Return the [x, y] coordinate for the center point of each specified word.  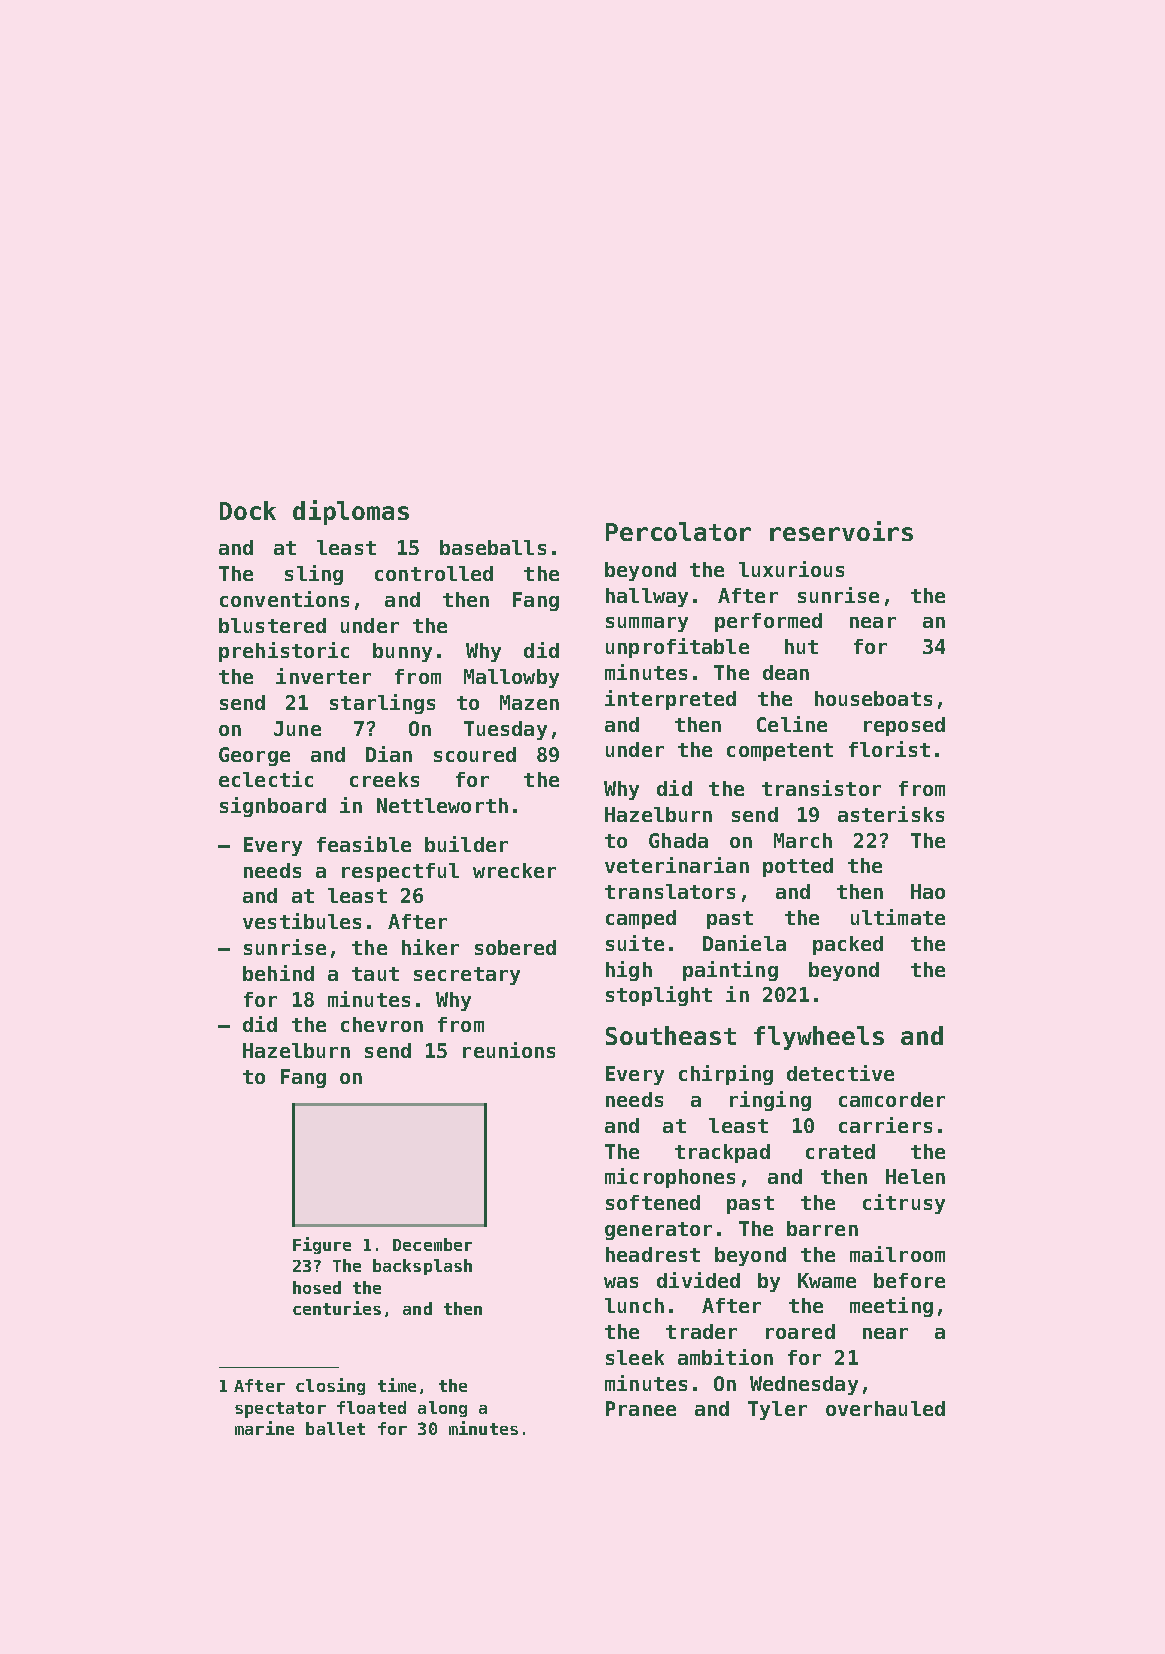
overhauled [885, 1408]
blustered [272, 625]
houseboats [873, 698]
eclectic [266, 779]
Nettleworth [442, 805]
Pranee [641, 1408]
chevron [382, 1024]
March [803, 840]
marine [264, 1428]
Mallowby [511, 678]
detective [840, 1073]
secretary [467, 976]
